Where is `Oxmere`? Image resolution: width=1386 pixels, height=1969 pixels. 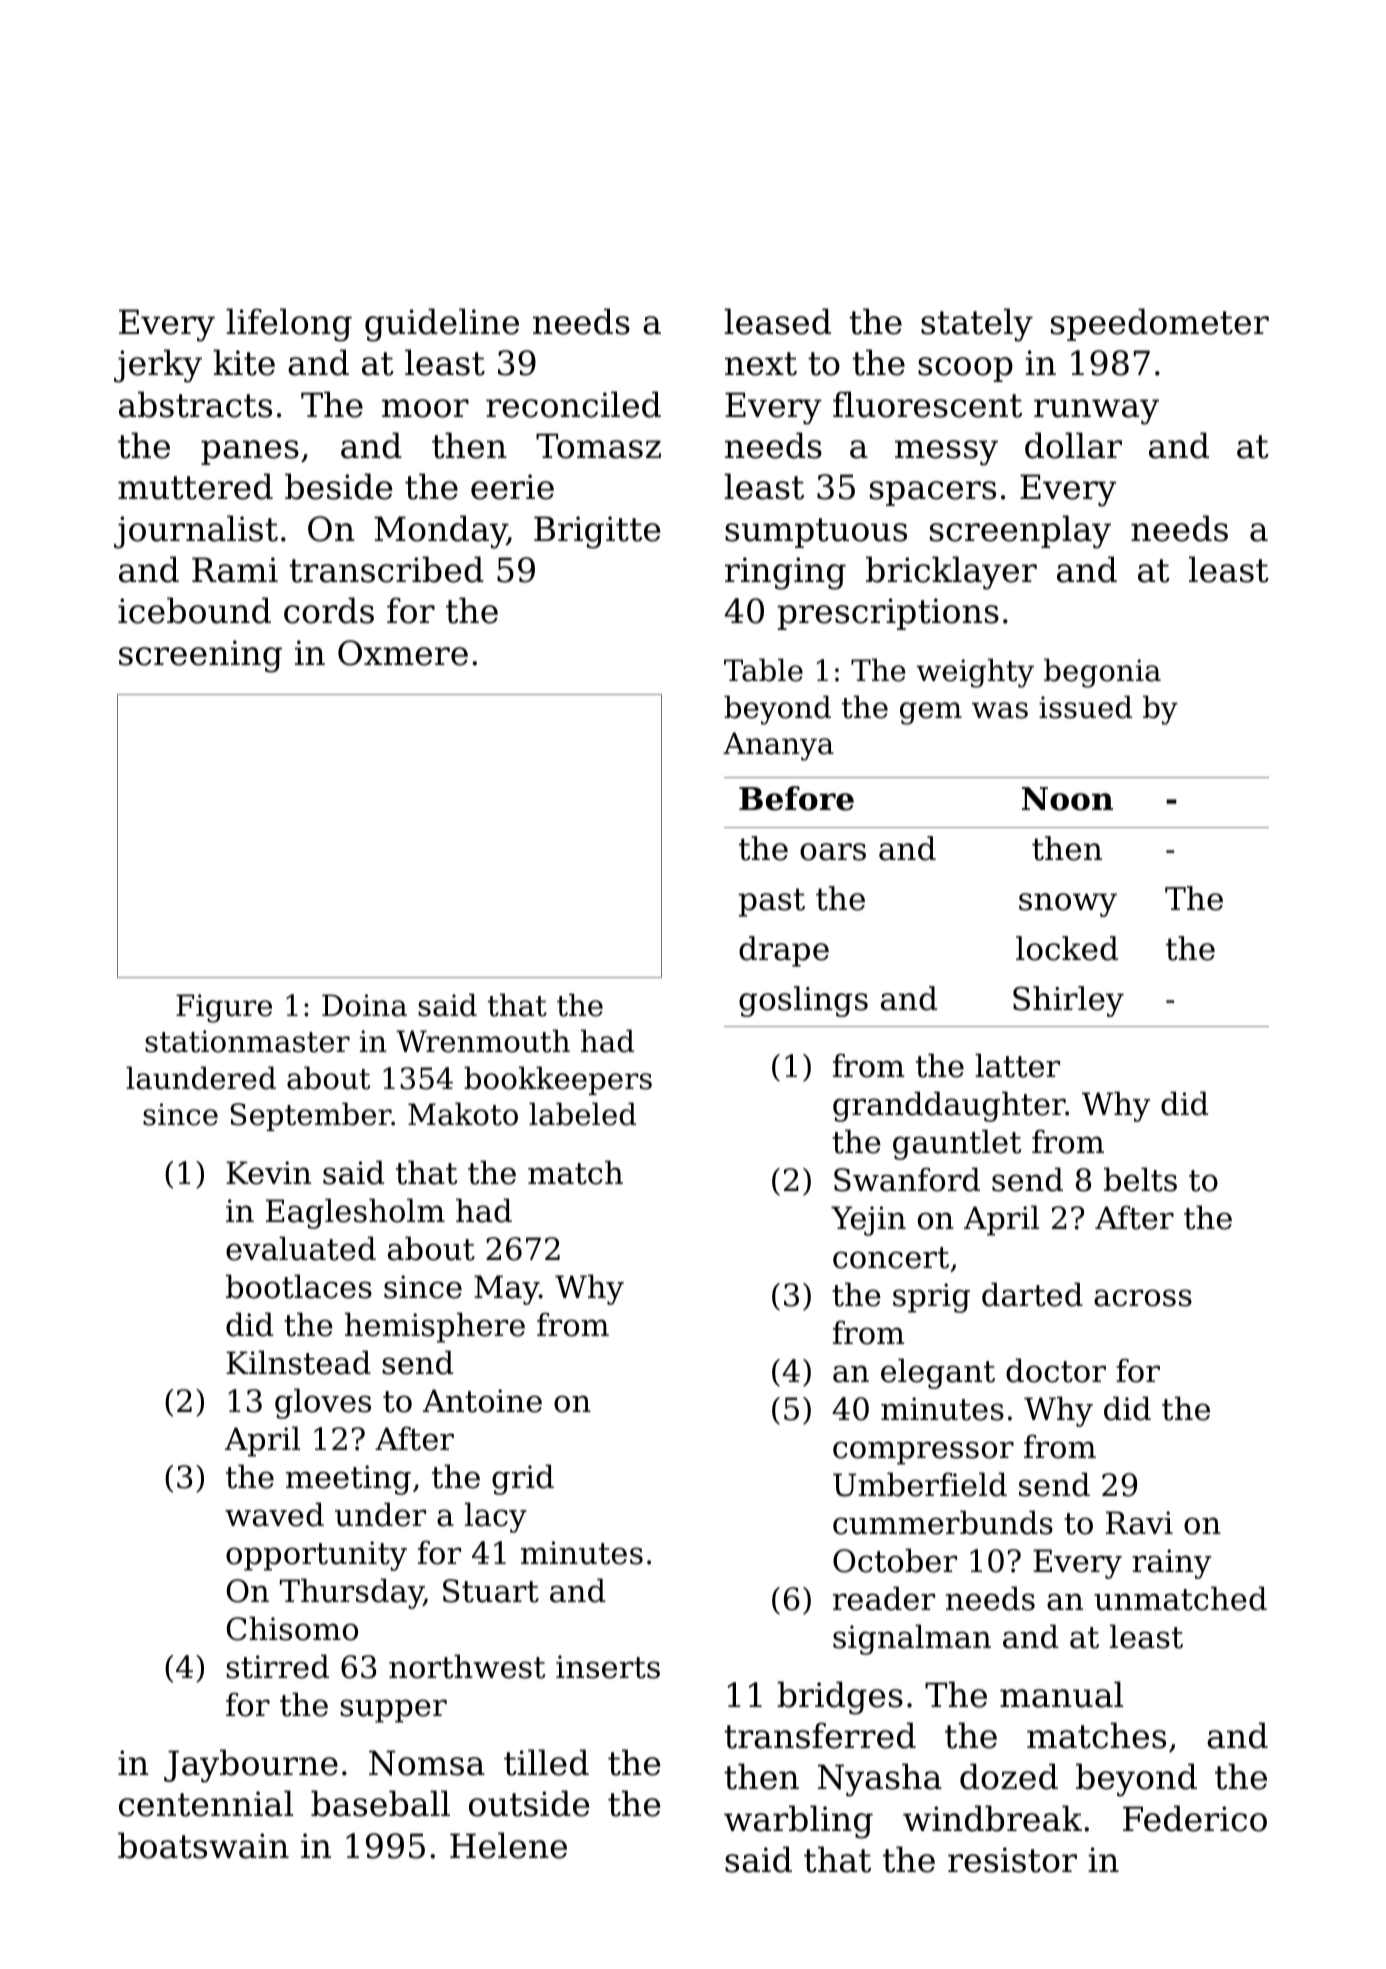
Oxmere is located at coordinates (403, 653).
